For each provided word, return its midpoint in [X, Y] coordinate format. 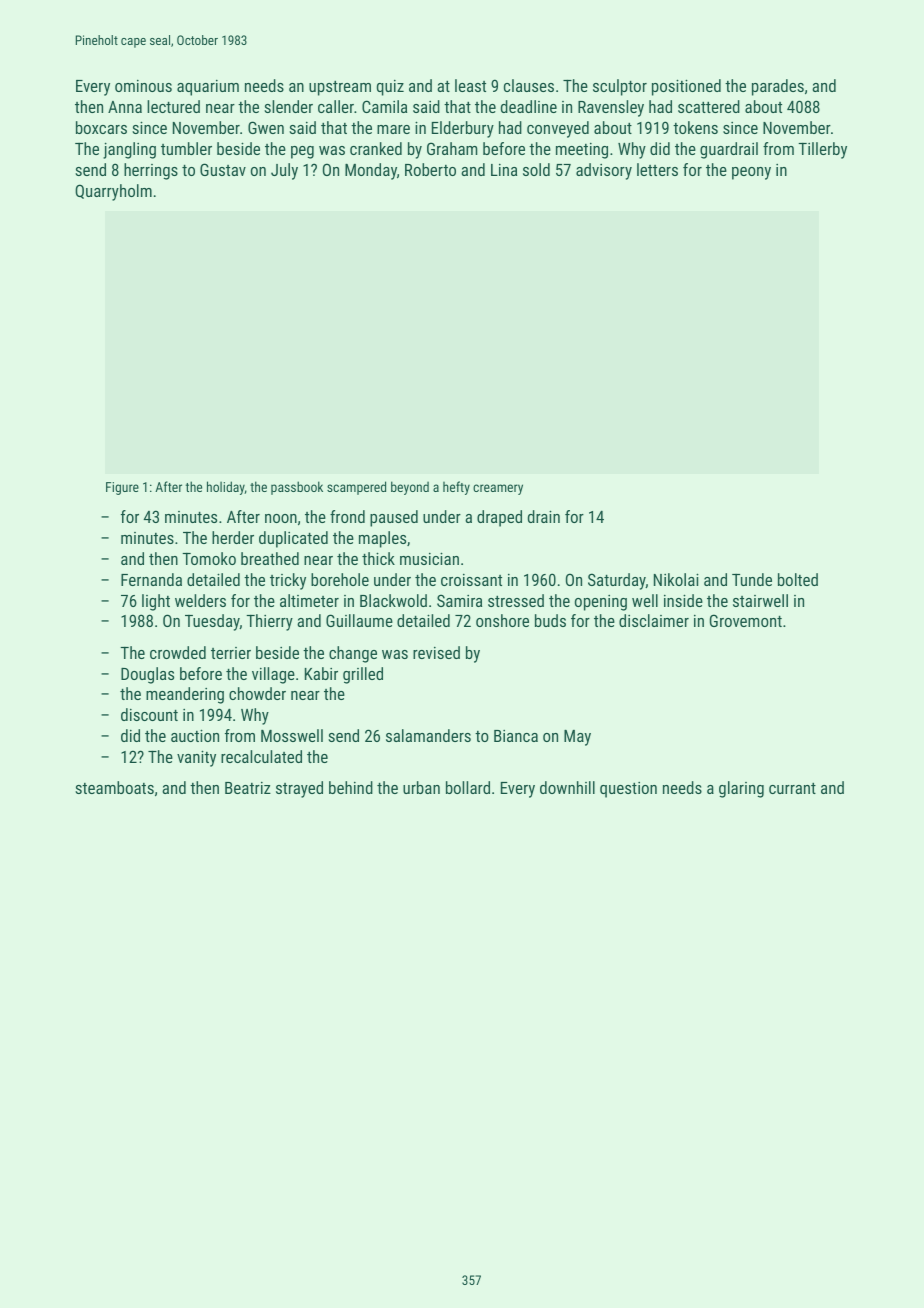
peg [302, 152]
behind [351, 787]
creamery [498, 489]
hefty [456, 488]
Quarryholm [113, 192]
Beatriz [248, 788]
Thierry [269, 622]
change [353, 654]
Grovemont [746, 620]
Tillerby [822, 150]
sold [536, 169]
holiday [226, 488]
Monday [371, 171]
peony [751, 173]
